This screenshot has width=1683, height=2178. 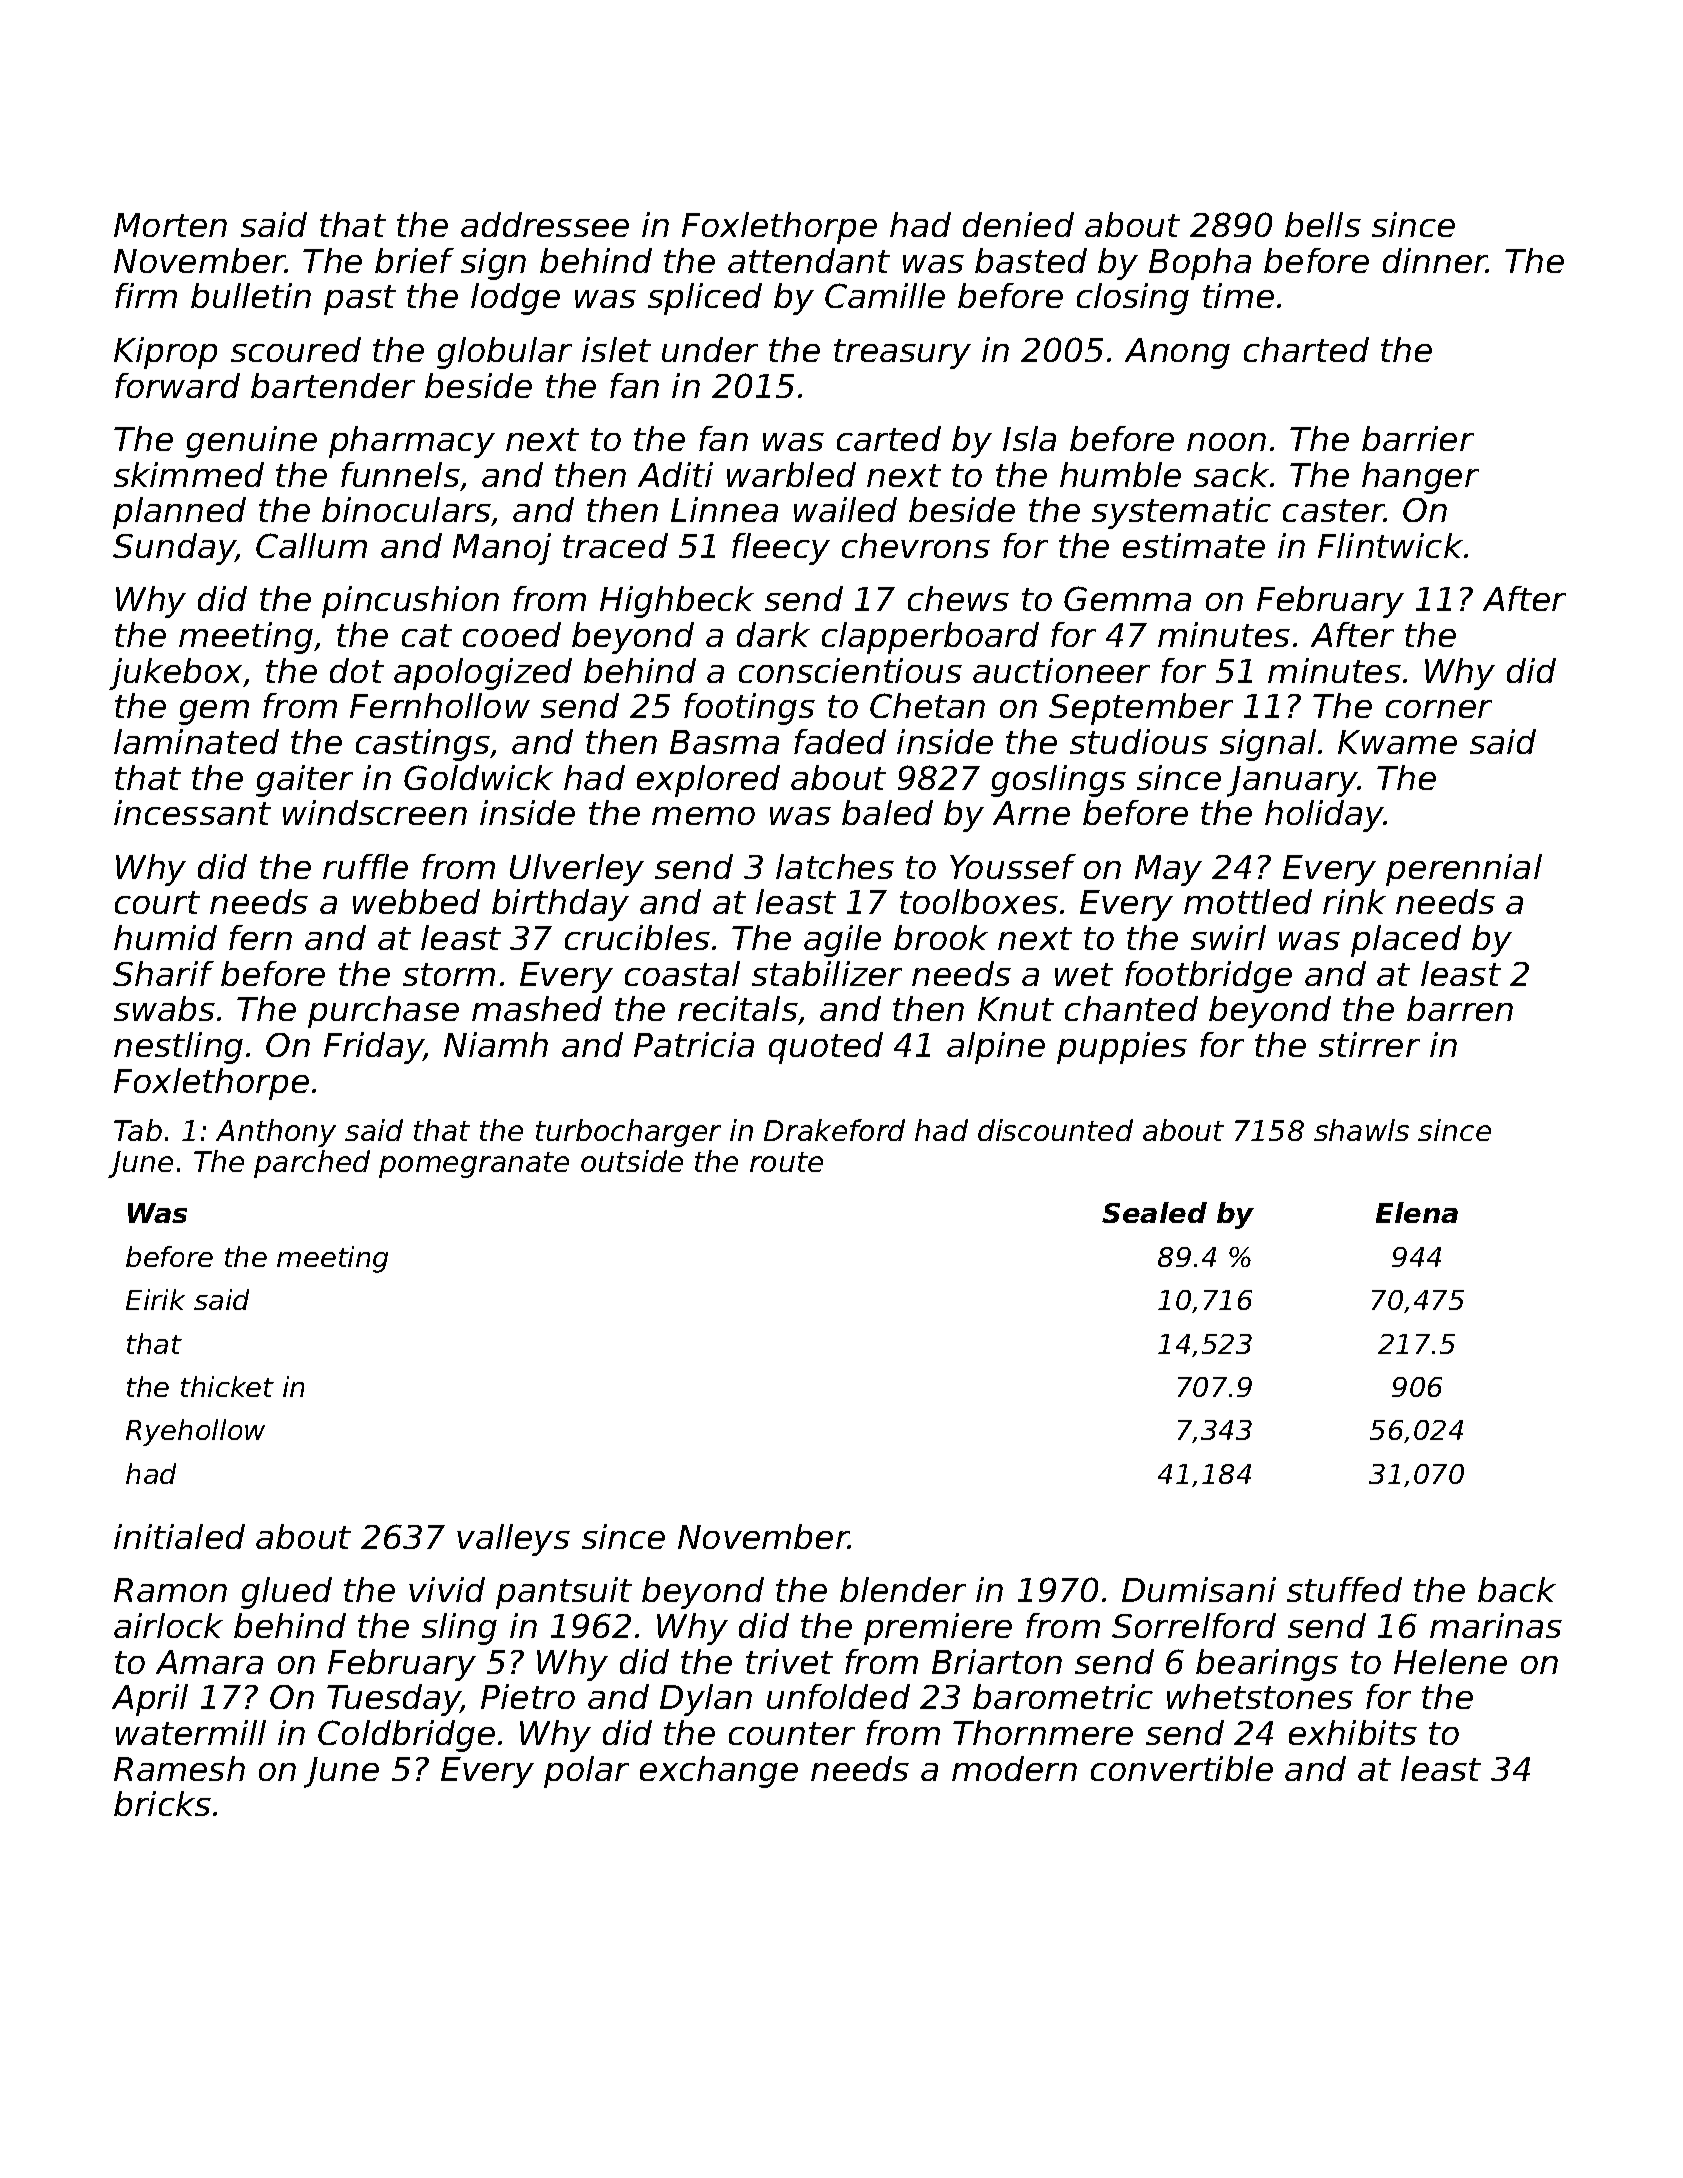 I want to click on Niamh, so click(x=496, y=1044).
